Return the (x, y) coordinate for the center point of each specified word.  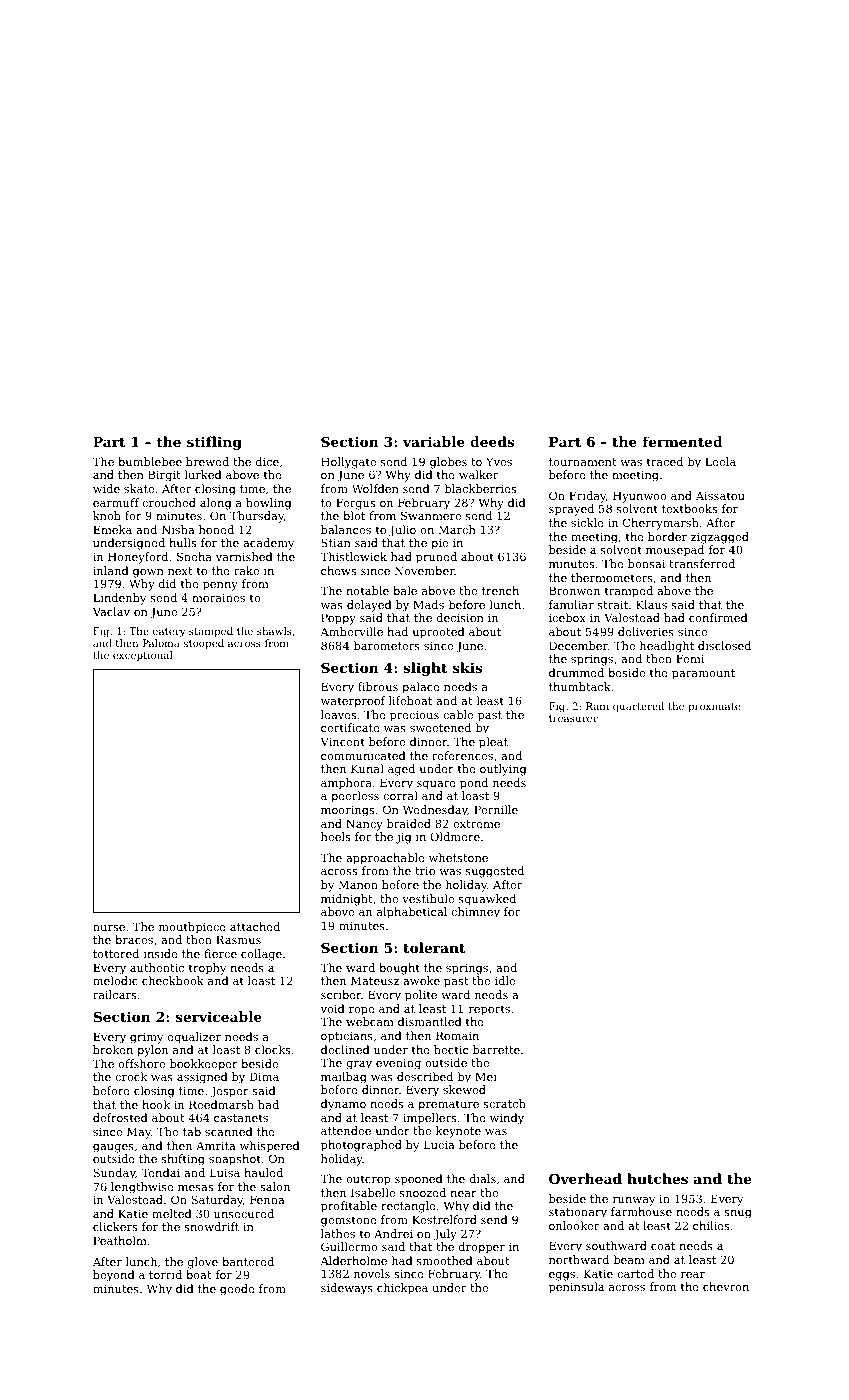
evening (398, 1064)
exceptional (143, 656)
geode (237, 1290)
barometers (386, 645)
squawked (487, 900)
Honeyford (138, 558)
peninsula (576, 1288)
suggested (495, 872)
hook (156, 1104)
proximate (714, 707)
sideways (347, 1289)
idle (505, 980)
